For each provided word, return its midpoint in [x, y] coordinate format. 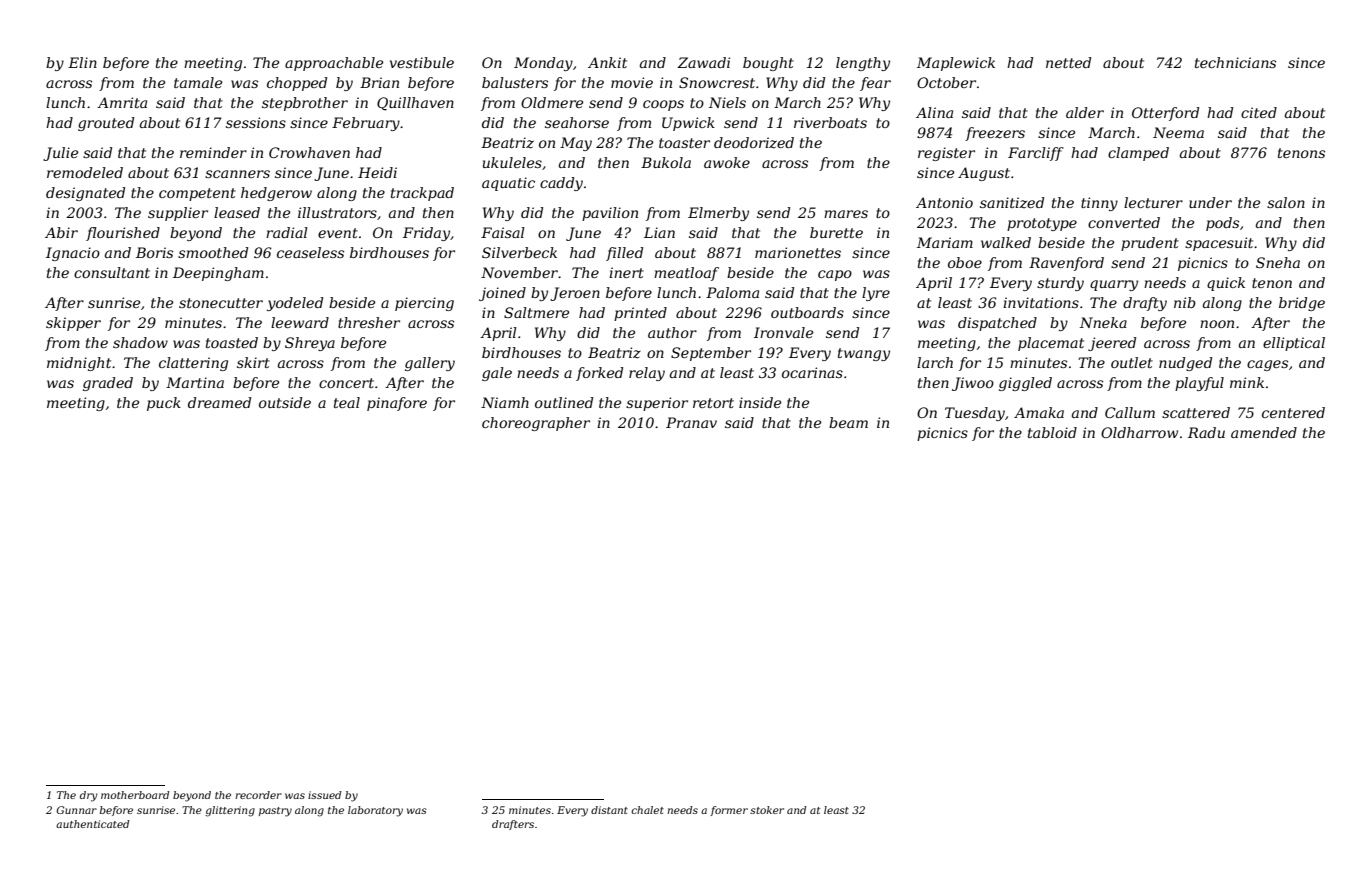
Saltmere [536, 312]
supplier [178, 214]
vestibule [422, 62]
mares [846, 214]
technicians [1235, 62]
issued [324, 795]
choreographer [536, 424]
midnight [79, 364]
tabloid [1052, 432]
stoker [767, 810]
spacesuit [1219, 244]
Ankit [607, 62]
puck [164, 404]
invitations [1041, 302]
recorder [258, 795]
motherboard [135, 795]
